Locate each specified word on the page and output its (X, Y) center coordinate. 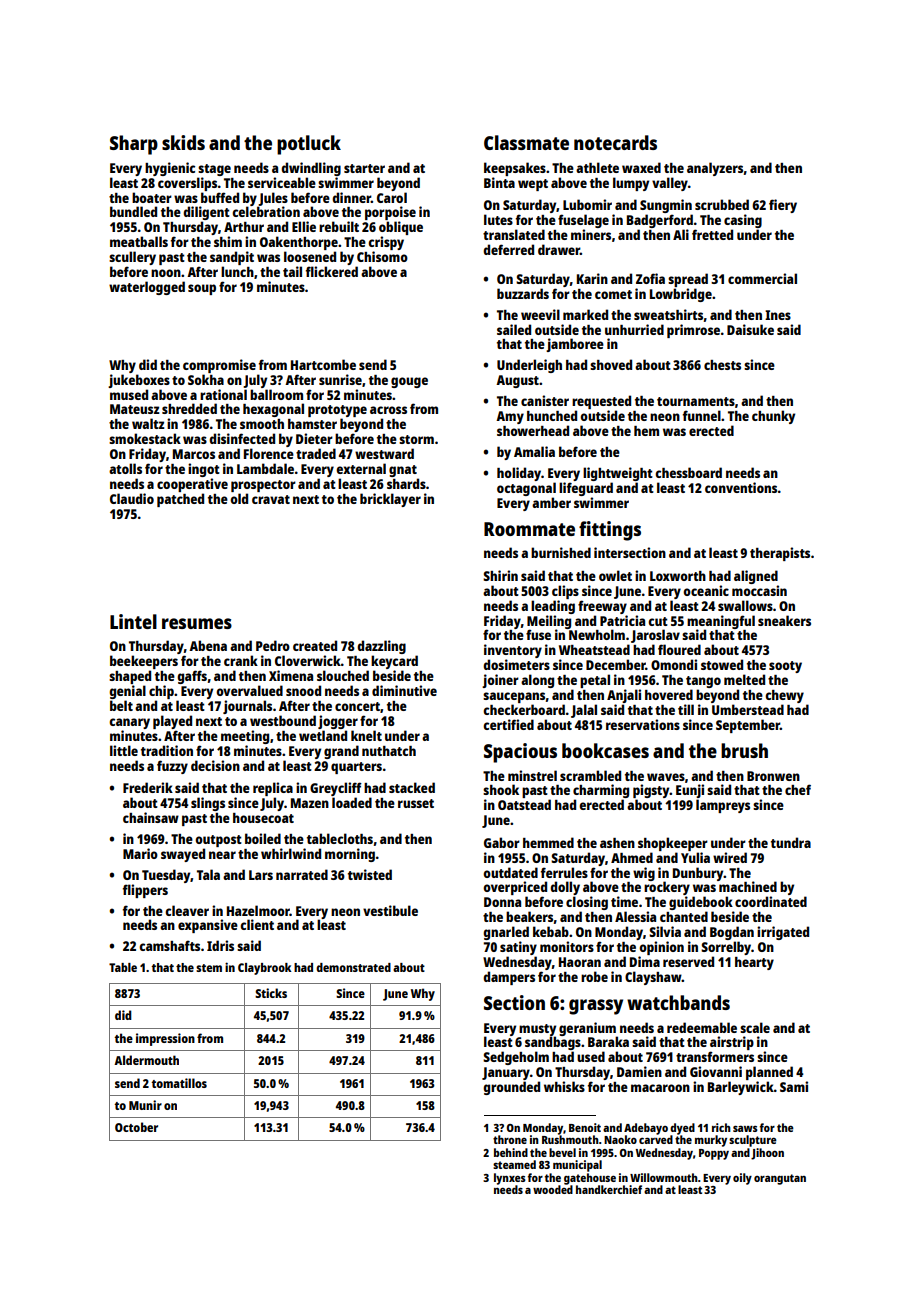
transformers (715, 1056)
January (506, 1073)
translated (514, 234)
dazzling (381, 647)
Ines (778, 315)
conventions (741, 487)
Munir (145, 1105)
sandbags (553, 1043)
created (315, 645)
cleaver (187, 910)
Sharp (134, 145)
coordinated (771, 901)
